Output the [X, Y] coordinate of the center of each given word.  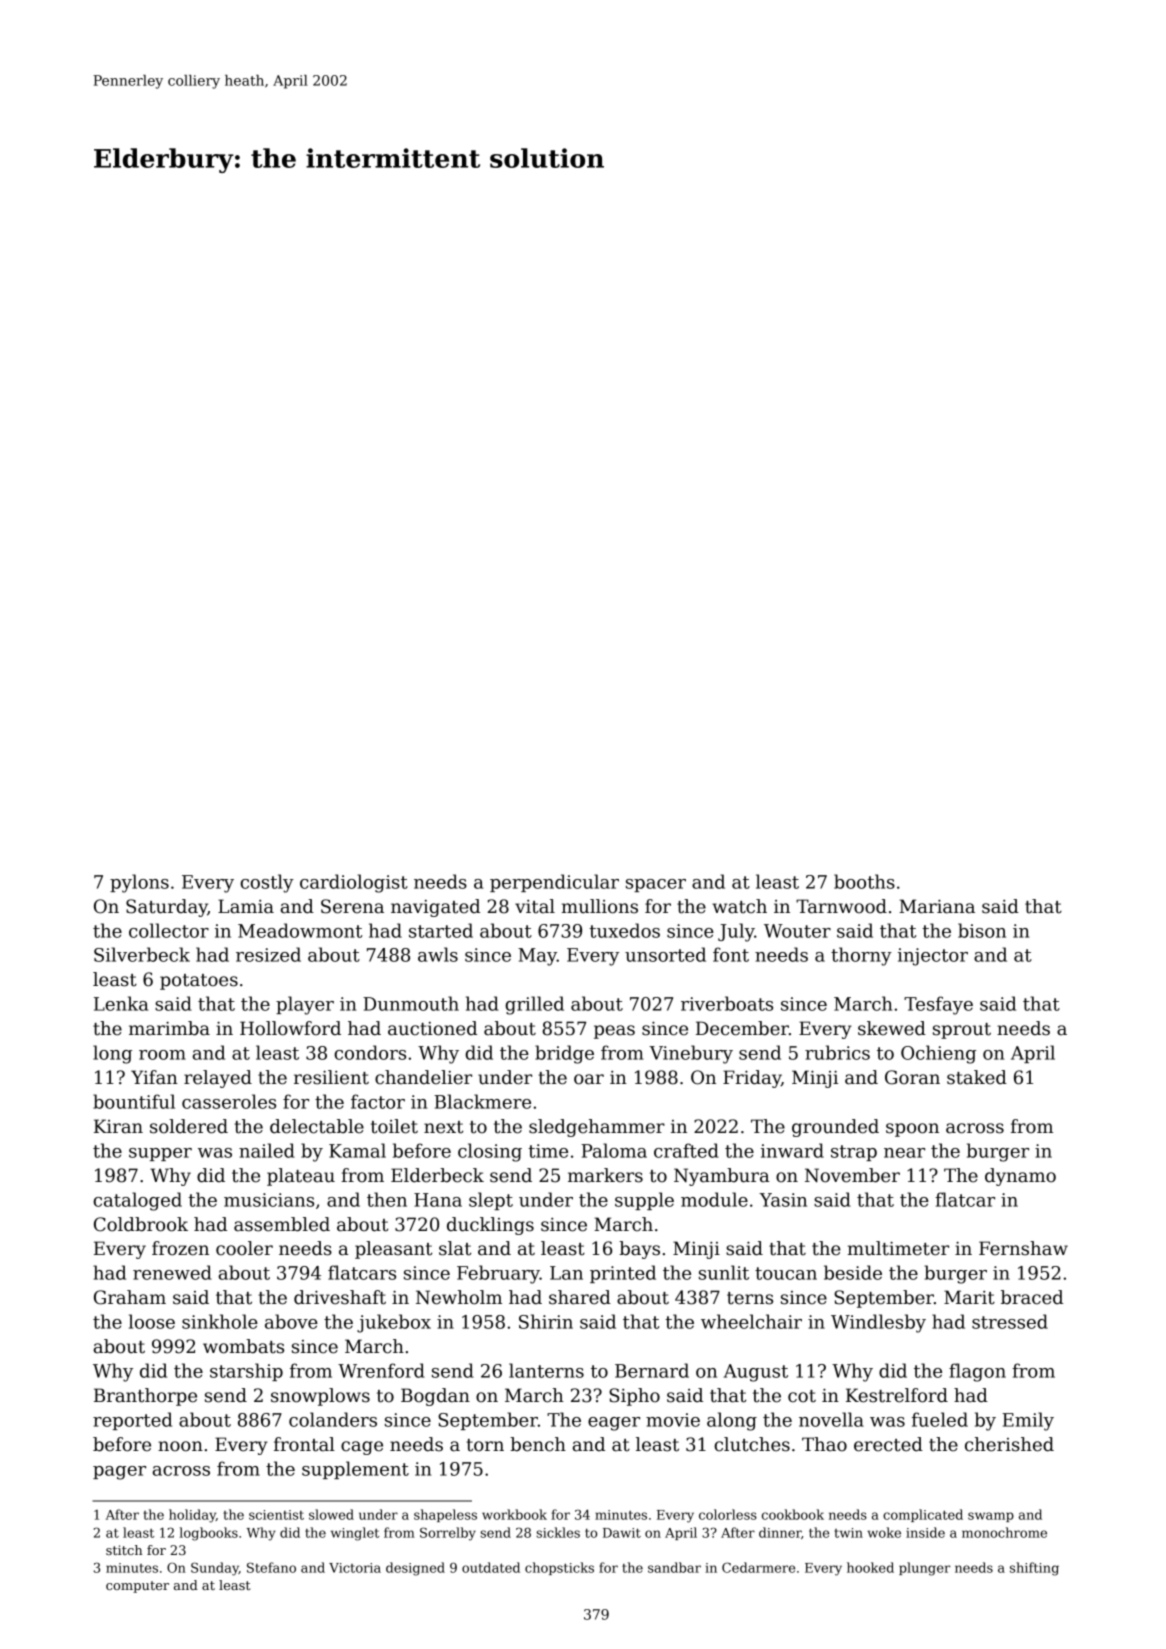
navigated [435, 908]
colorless [728, 1514]
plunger [925, 1569]
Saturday [167, 908]
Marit [969, 1297]
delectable [317, 1126]
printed [623, 1274]
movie [673, 1420]
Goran [912, 1077]
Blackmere [482, 1101]
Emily [1028, 1421]
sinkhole [220, 1321]
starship [246, 1372]
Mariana [937, 906]
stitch [124, 1550]
